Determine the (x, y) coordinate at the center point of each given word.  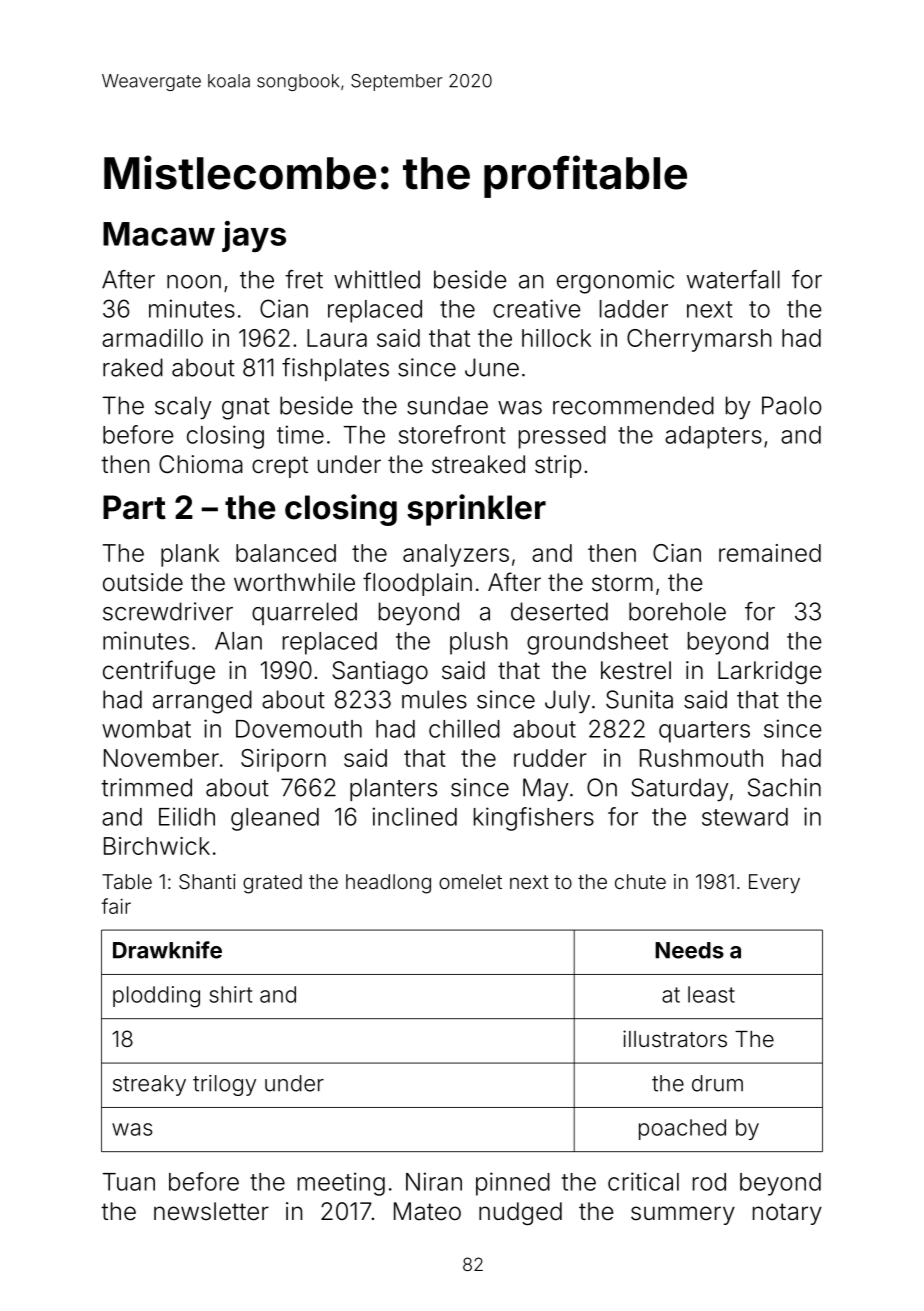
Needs (689, 950)
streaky (149, 1085)
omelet (470, 881)
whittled (377, 279)
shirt (231, 994)
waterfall (733, 279)
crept (280, 467)
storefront (452, 434)
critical (643, 1181)
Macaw (159, 234)
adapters (713, 437)
